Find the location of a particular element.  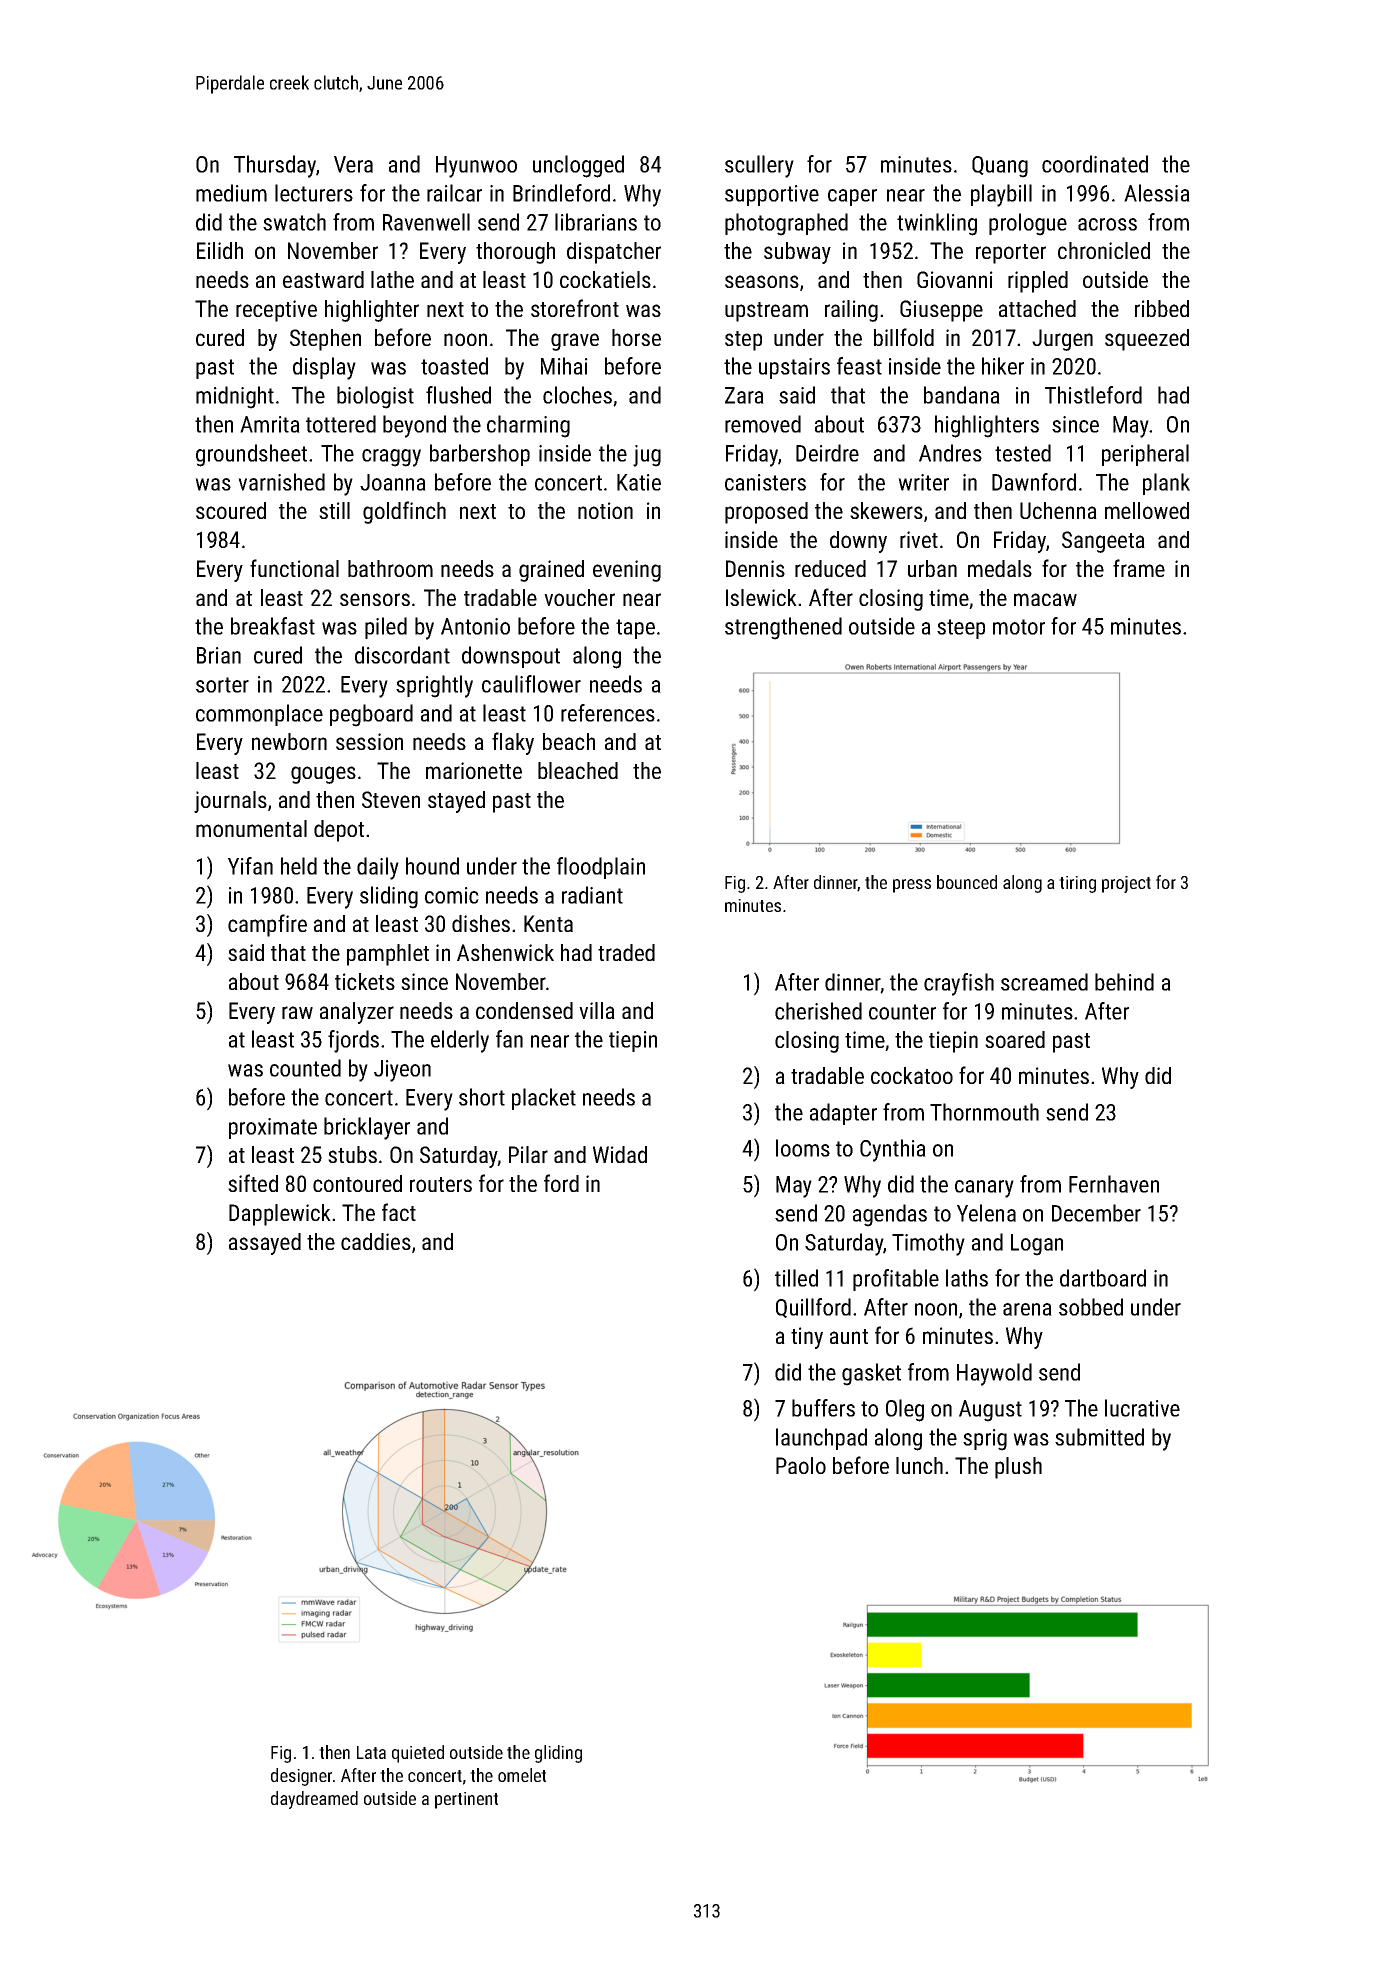

floodplain is located at coordinates (601, 868).
